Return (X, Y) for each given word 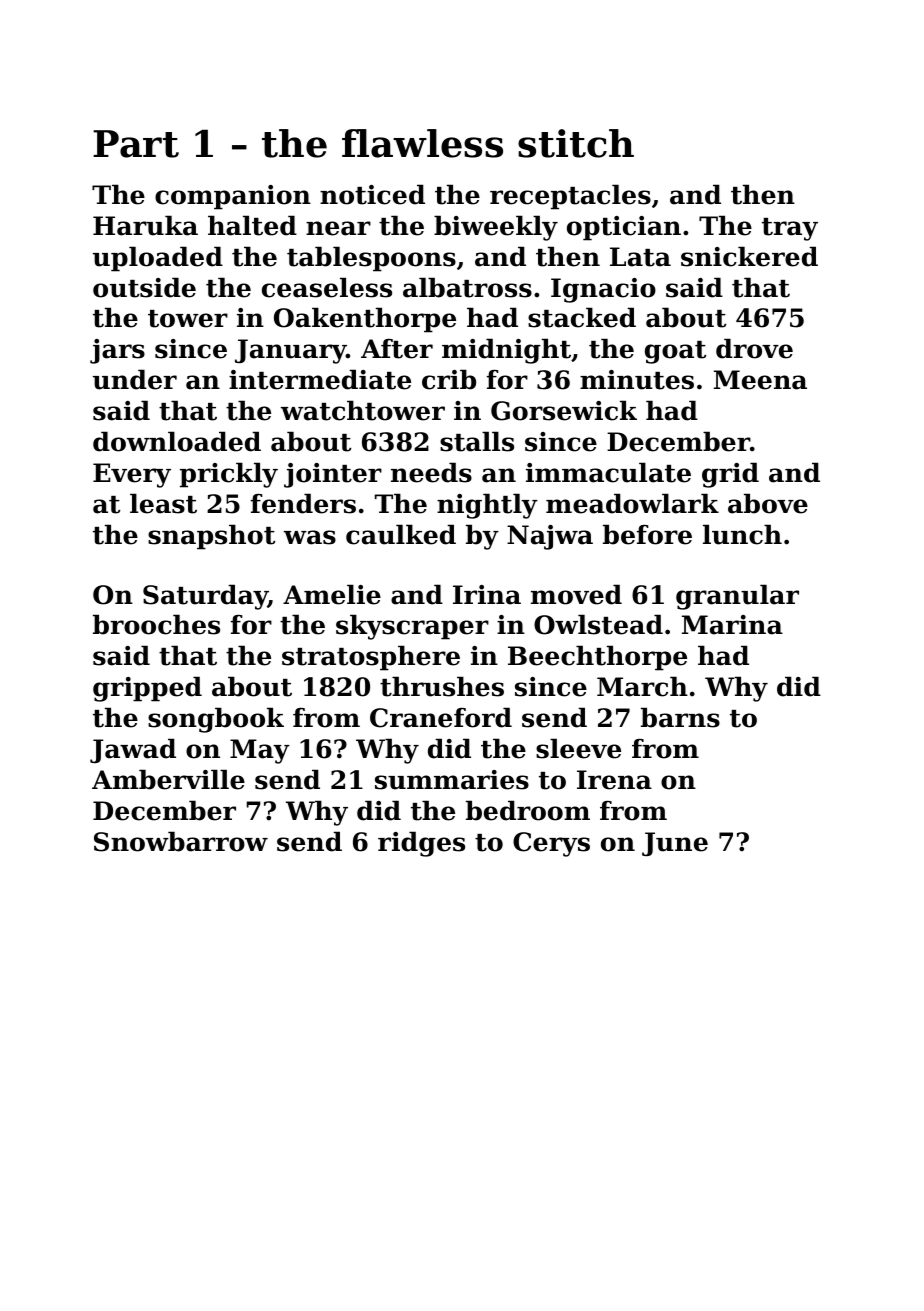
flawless (422, 143)
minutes (637, 380)
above (768, 503)
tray (790, 229)
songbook (216, 720)
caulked (401, 534)
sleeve (578, 748)
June (675, 844)
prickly (229, 475)
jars (117, 351)
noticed (372, 194)
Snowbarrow (181, 841)
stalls (477, 441)
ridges (421, 844)
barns (680, 717)
